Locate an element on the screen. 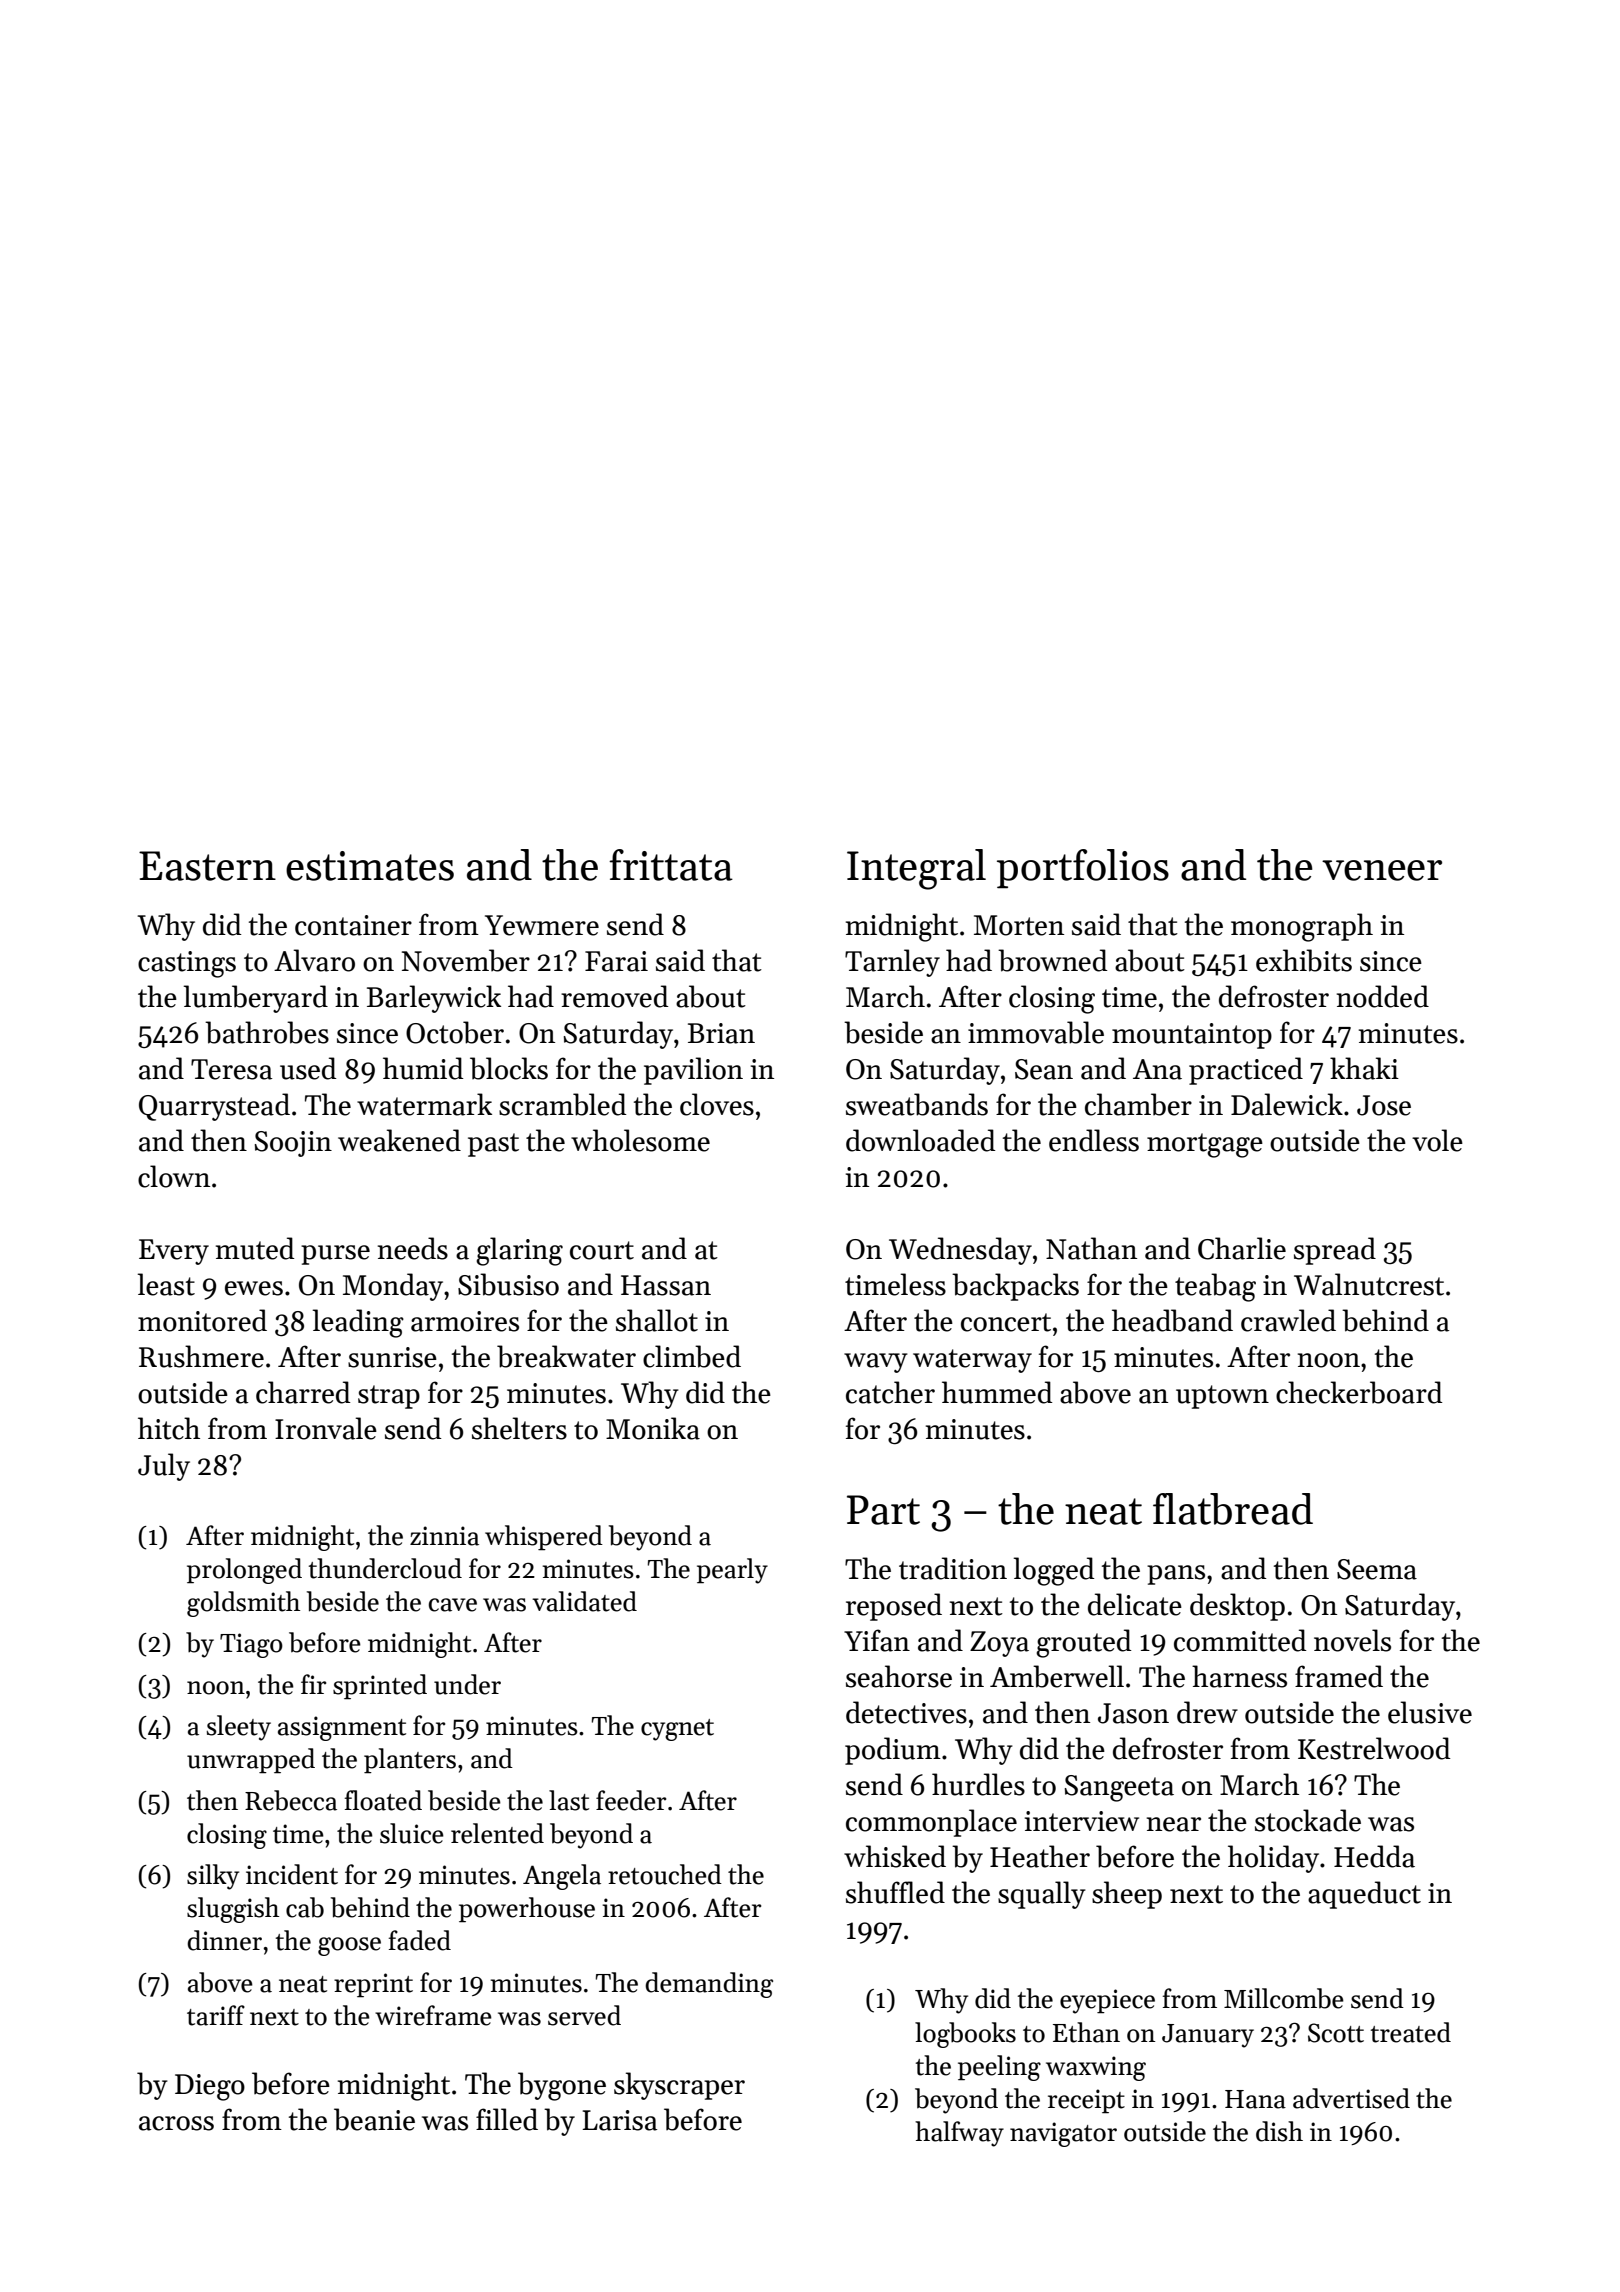 The image size is (1620, 2292). pans is located at coordinates (1176, 1575).
